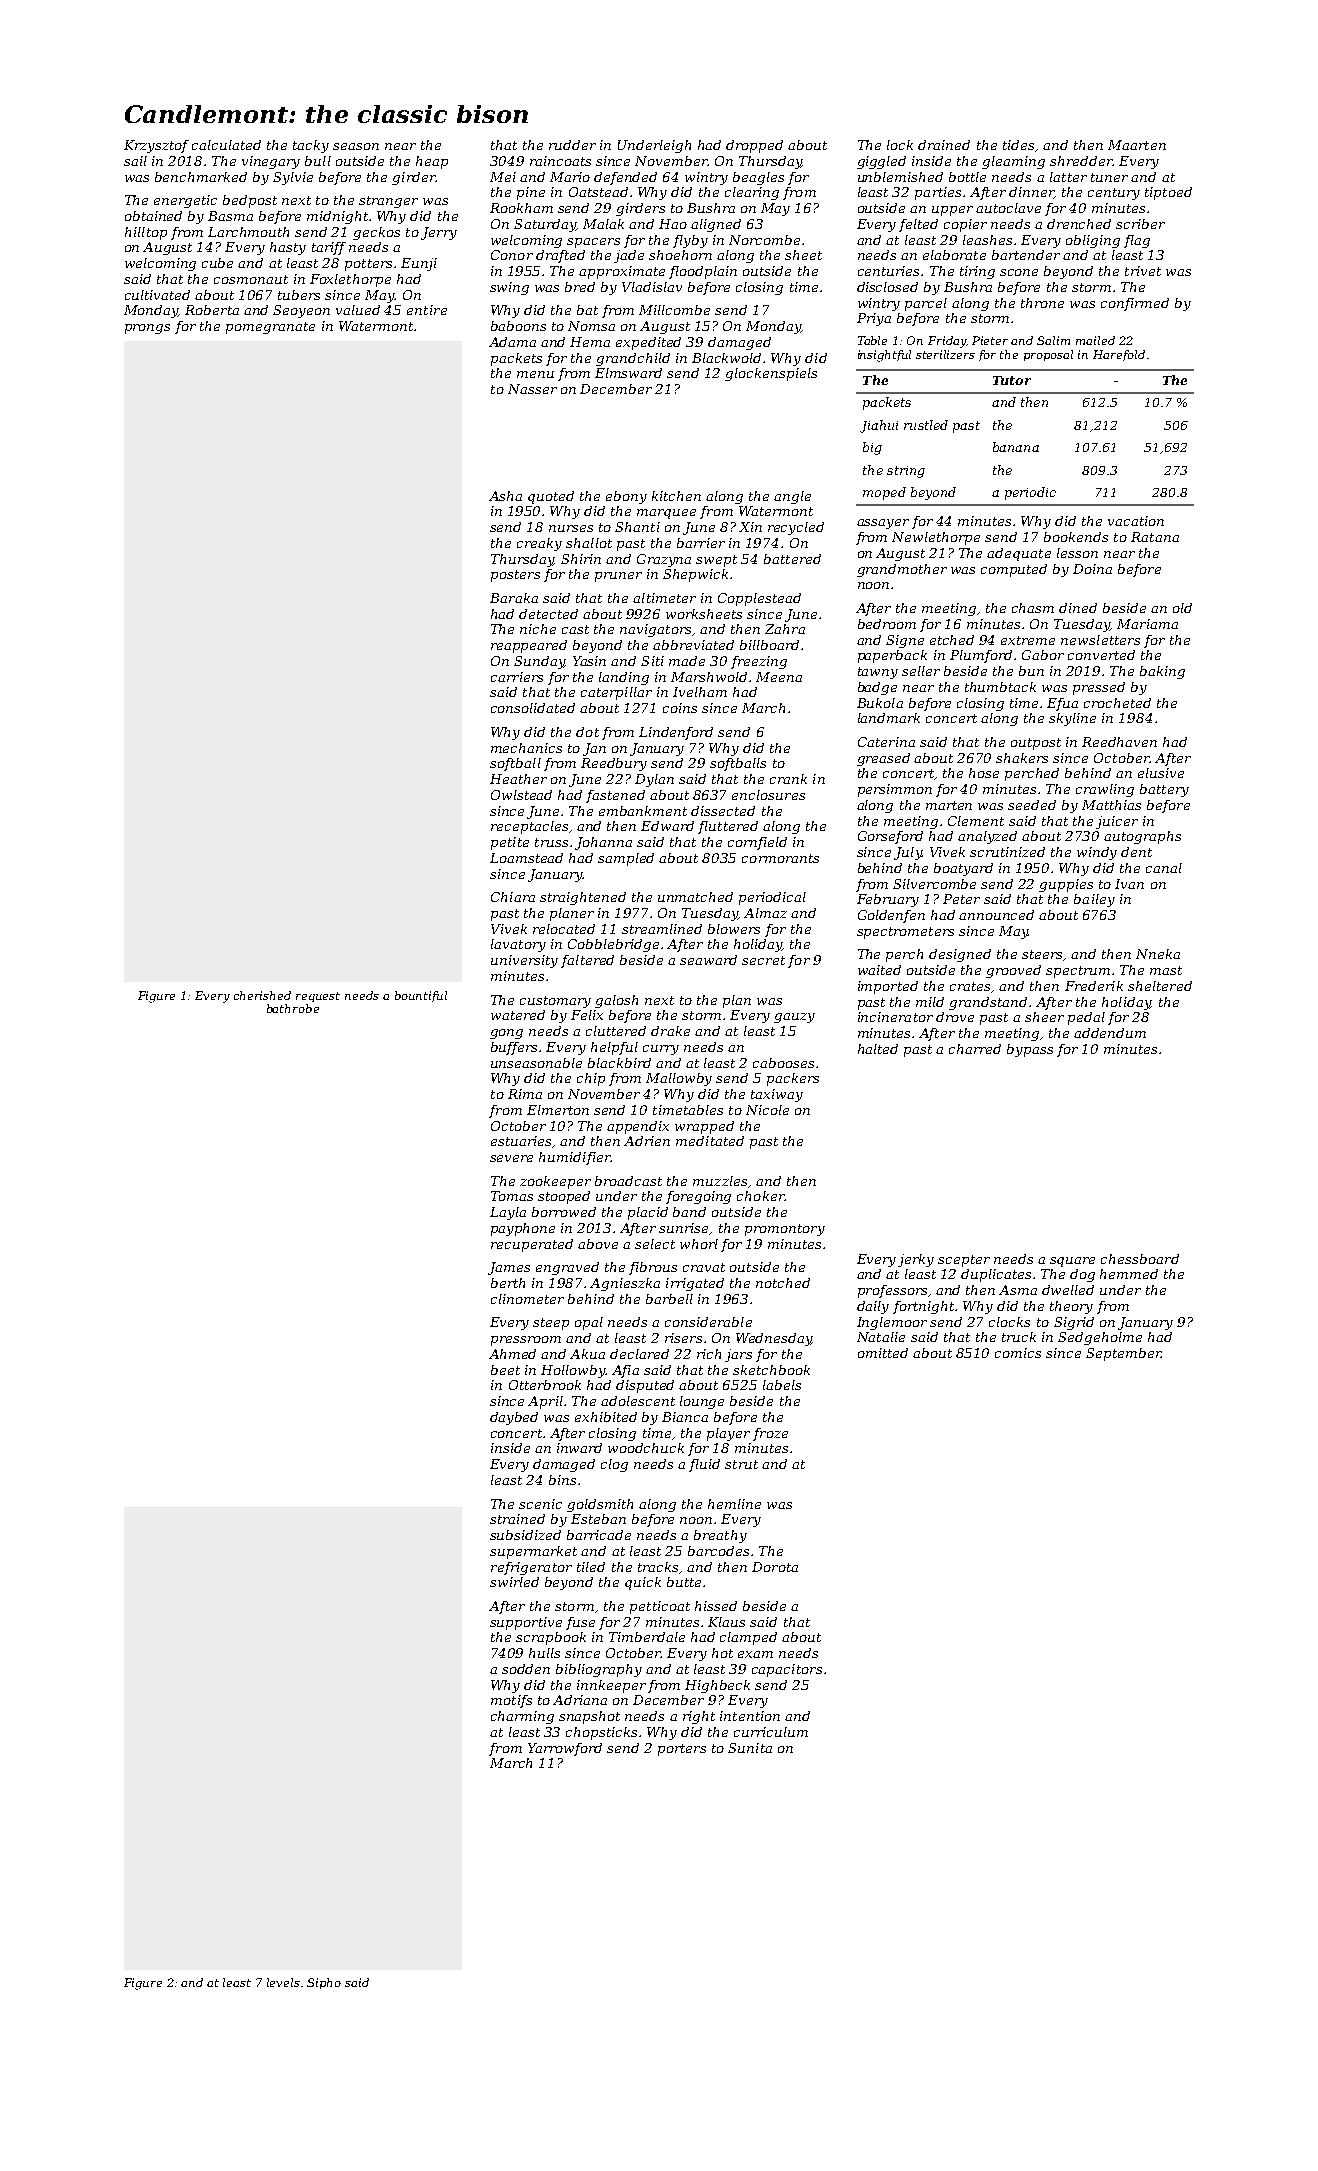 This document has height=2171, width=1318. I want to click on vacation, so click(1136, 521).
